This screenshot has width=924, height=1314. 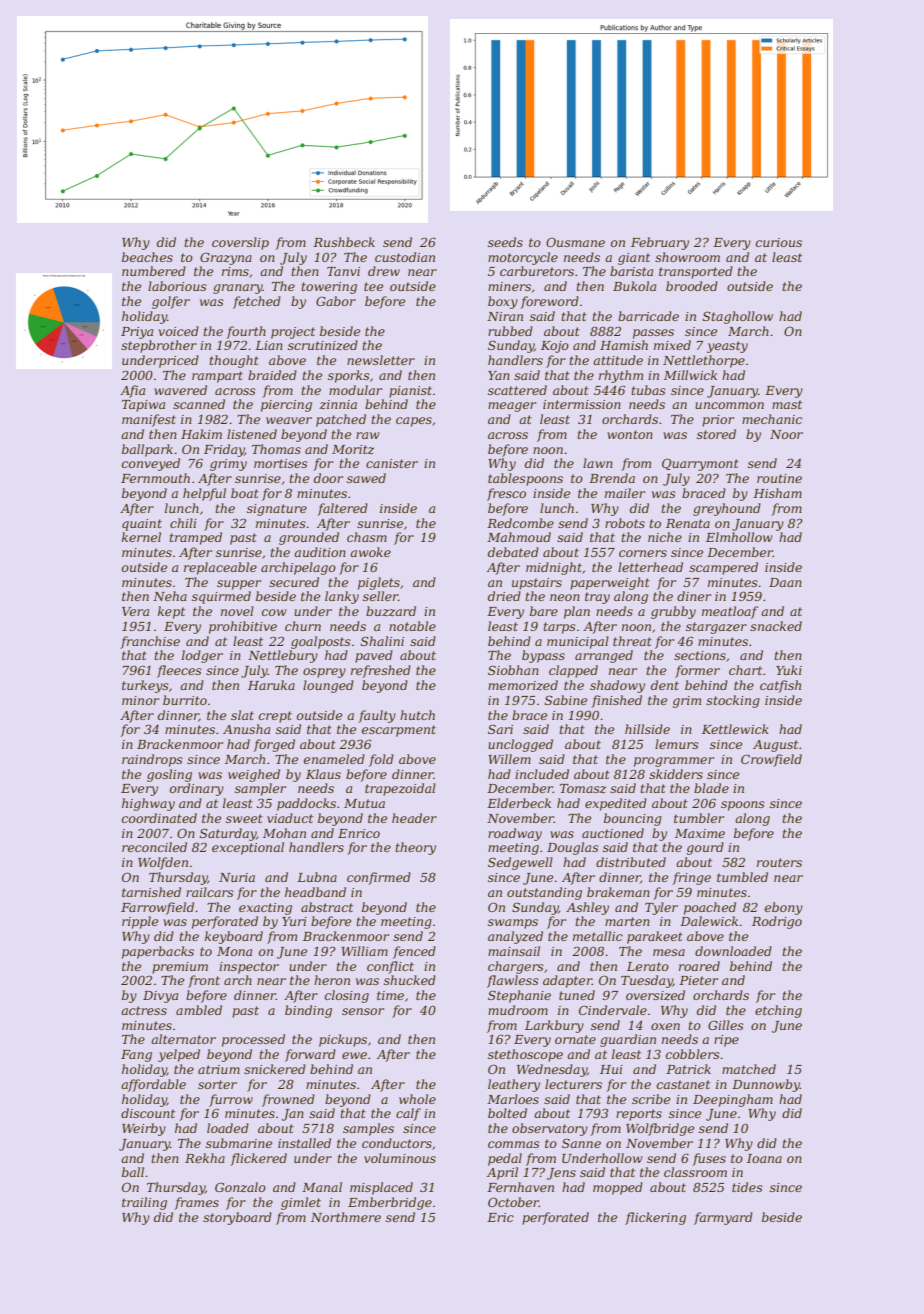 I want to click on custodian, so click(x=405, y=257).
